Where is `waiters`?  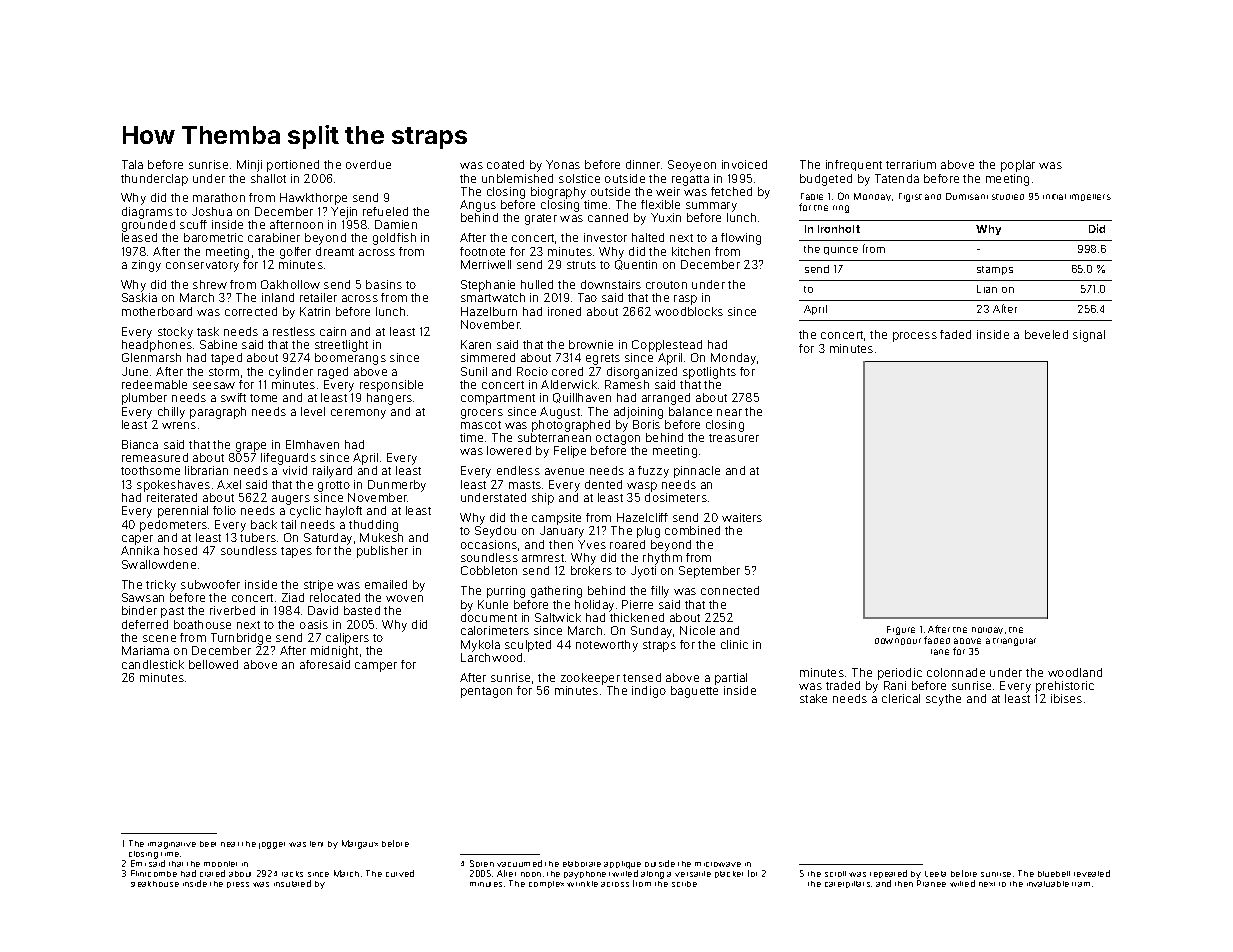 waiters is located at coordinates (742, 517).
